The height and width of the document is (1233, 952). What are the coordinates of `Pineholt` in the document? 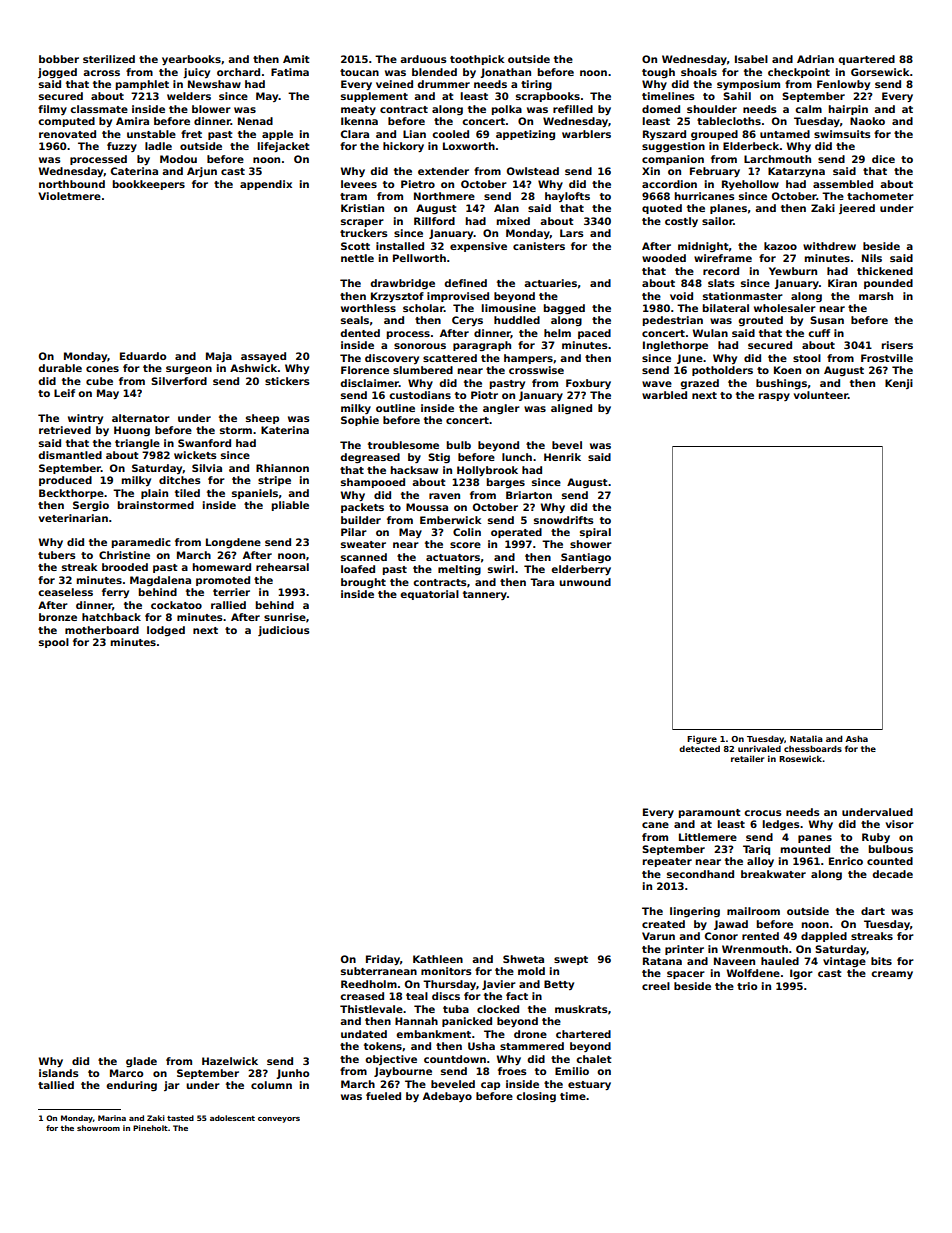 It's located at (150, 1128).
